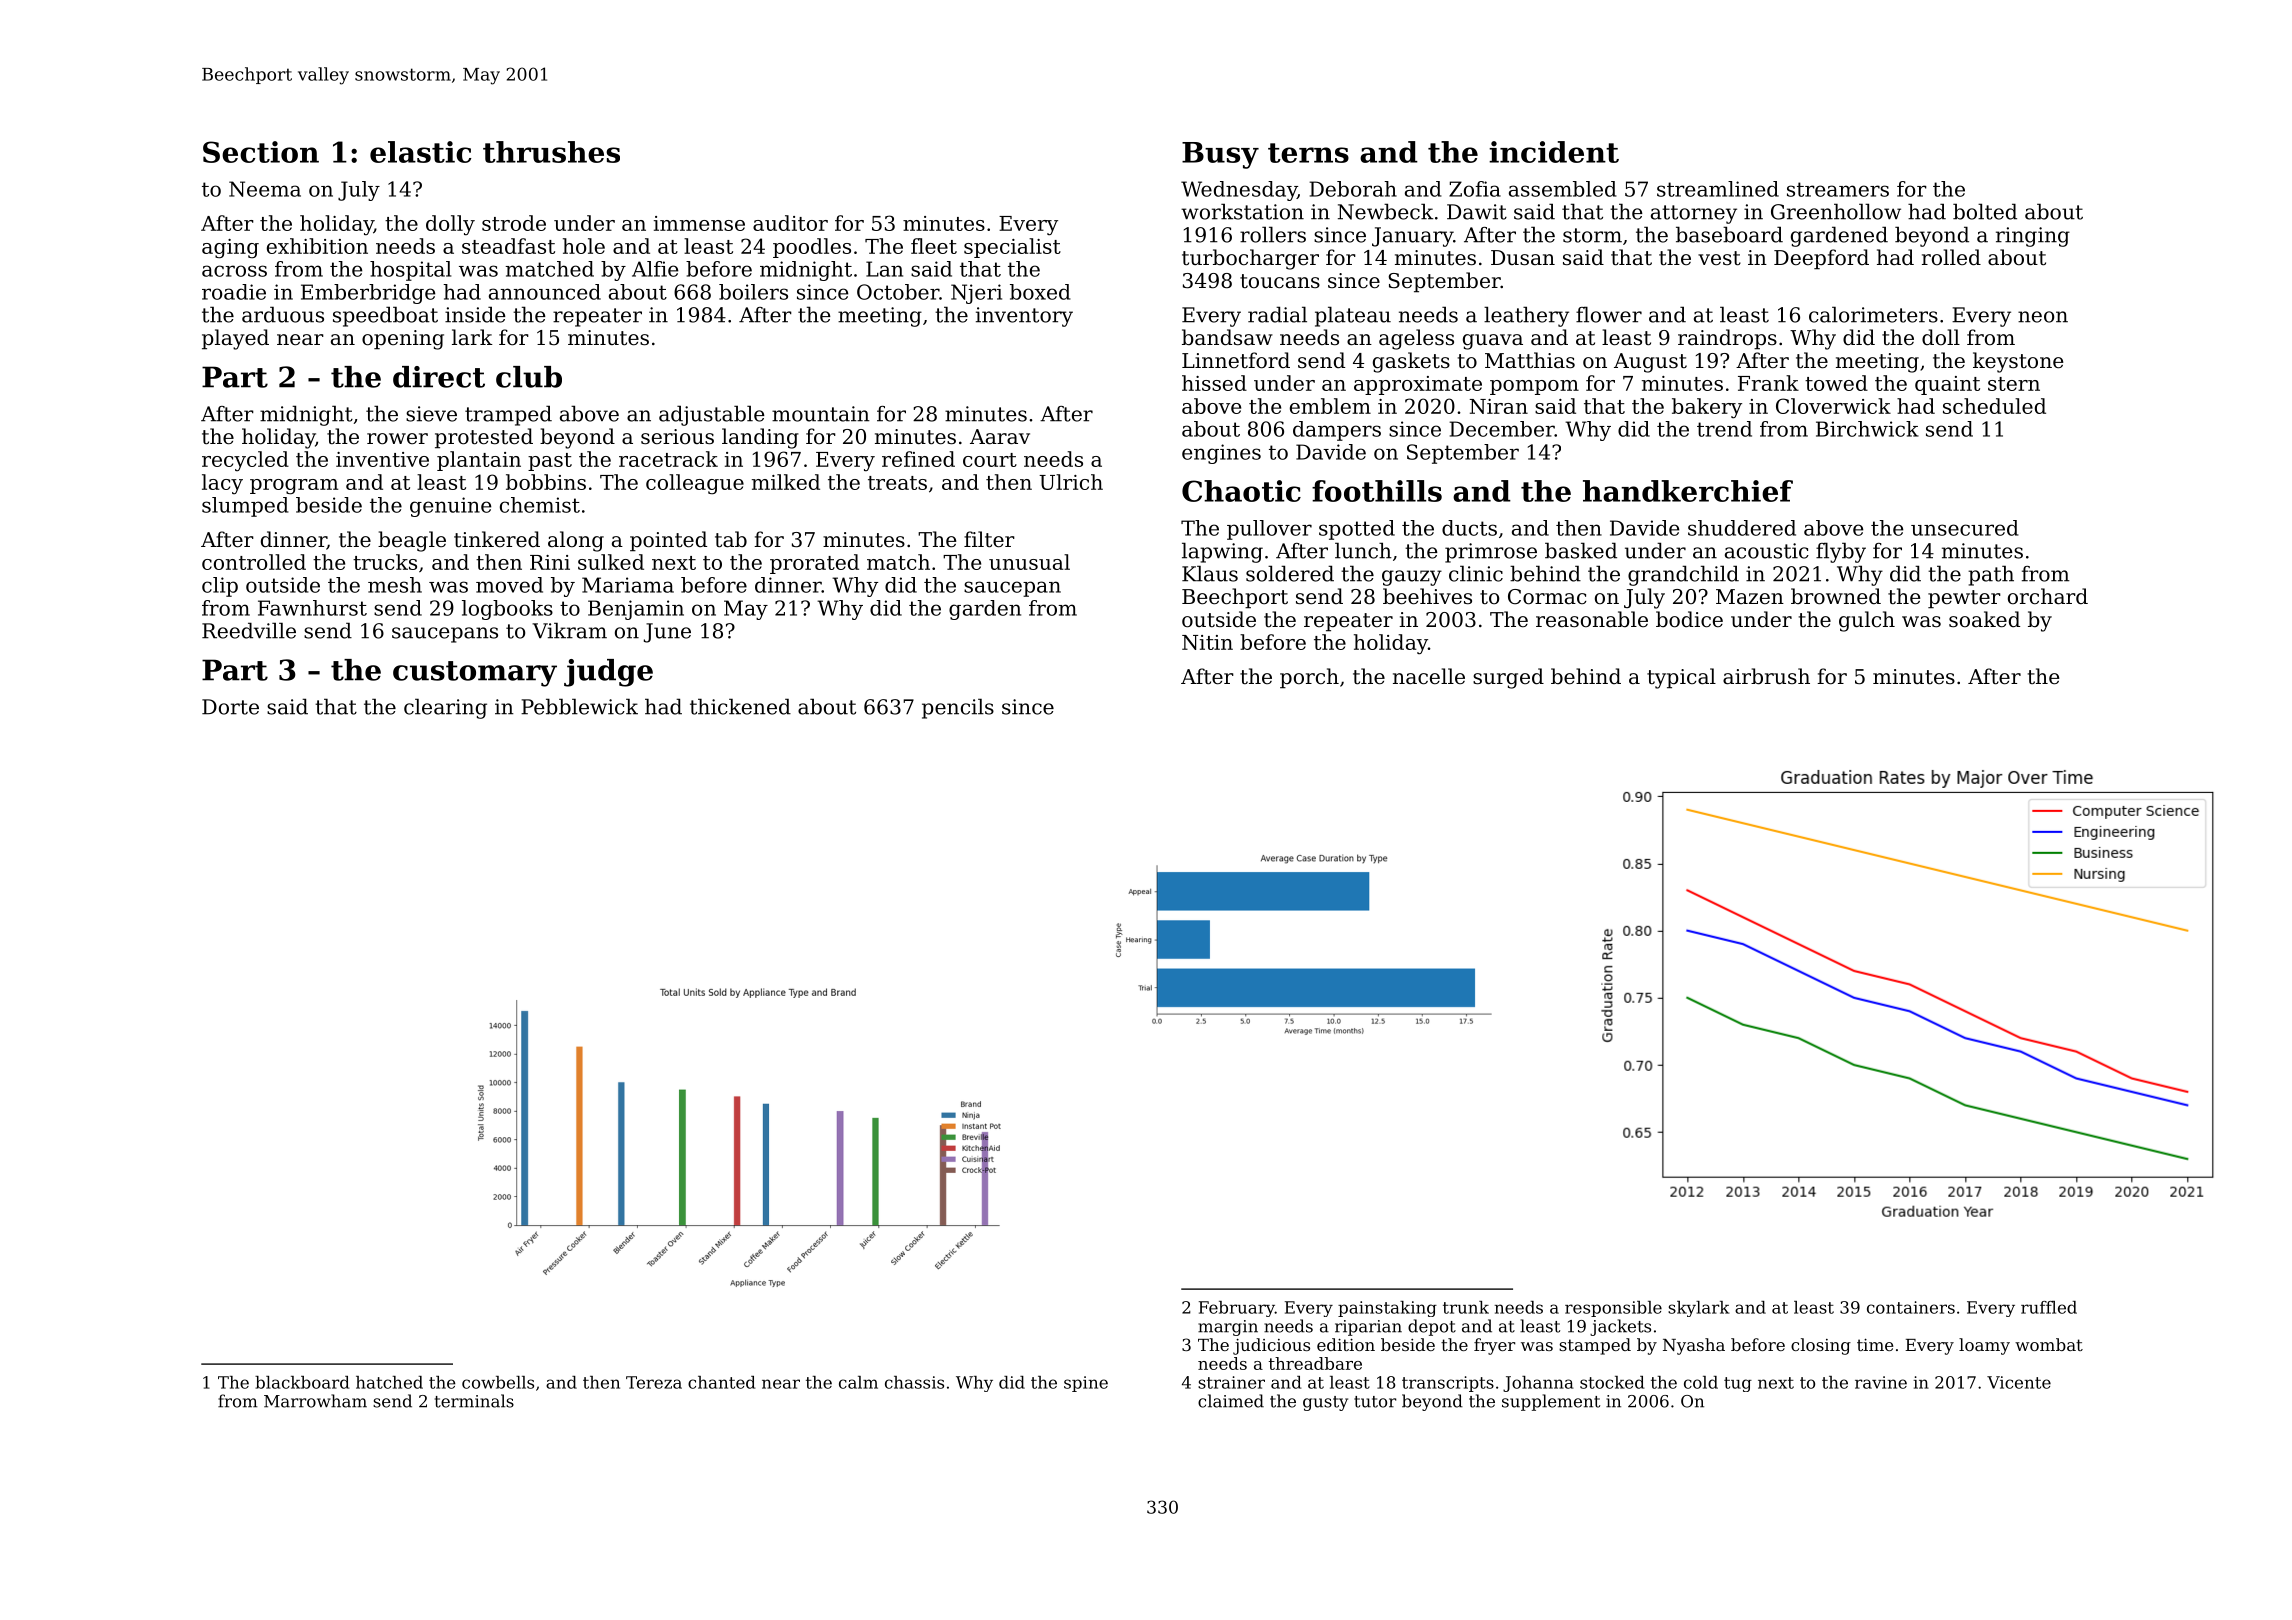 The height and width of the screenshot is (1620, 2292). Describe the element at coordinates (699, 223) in the screenshot. I see `immense` at that location.
